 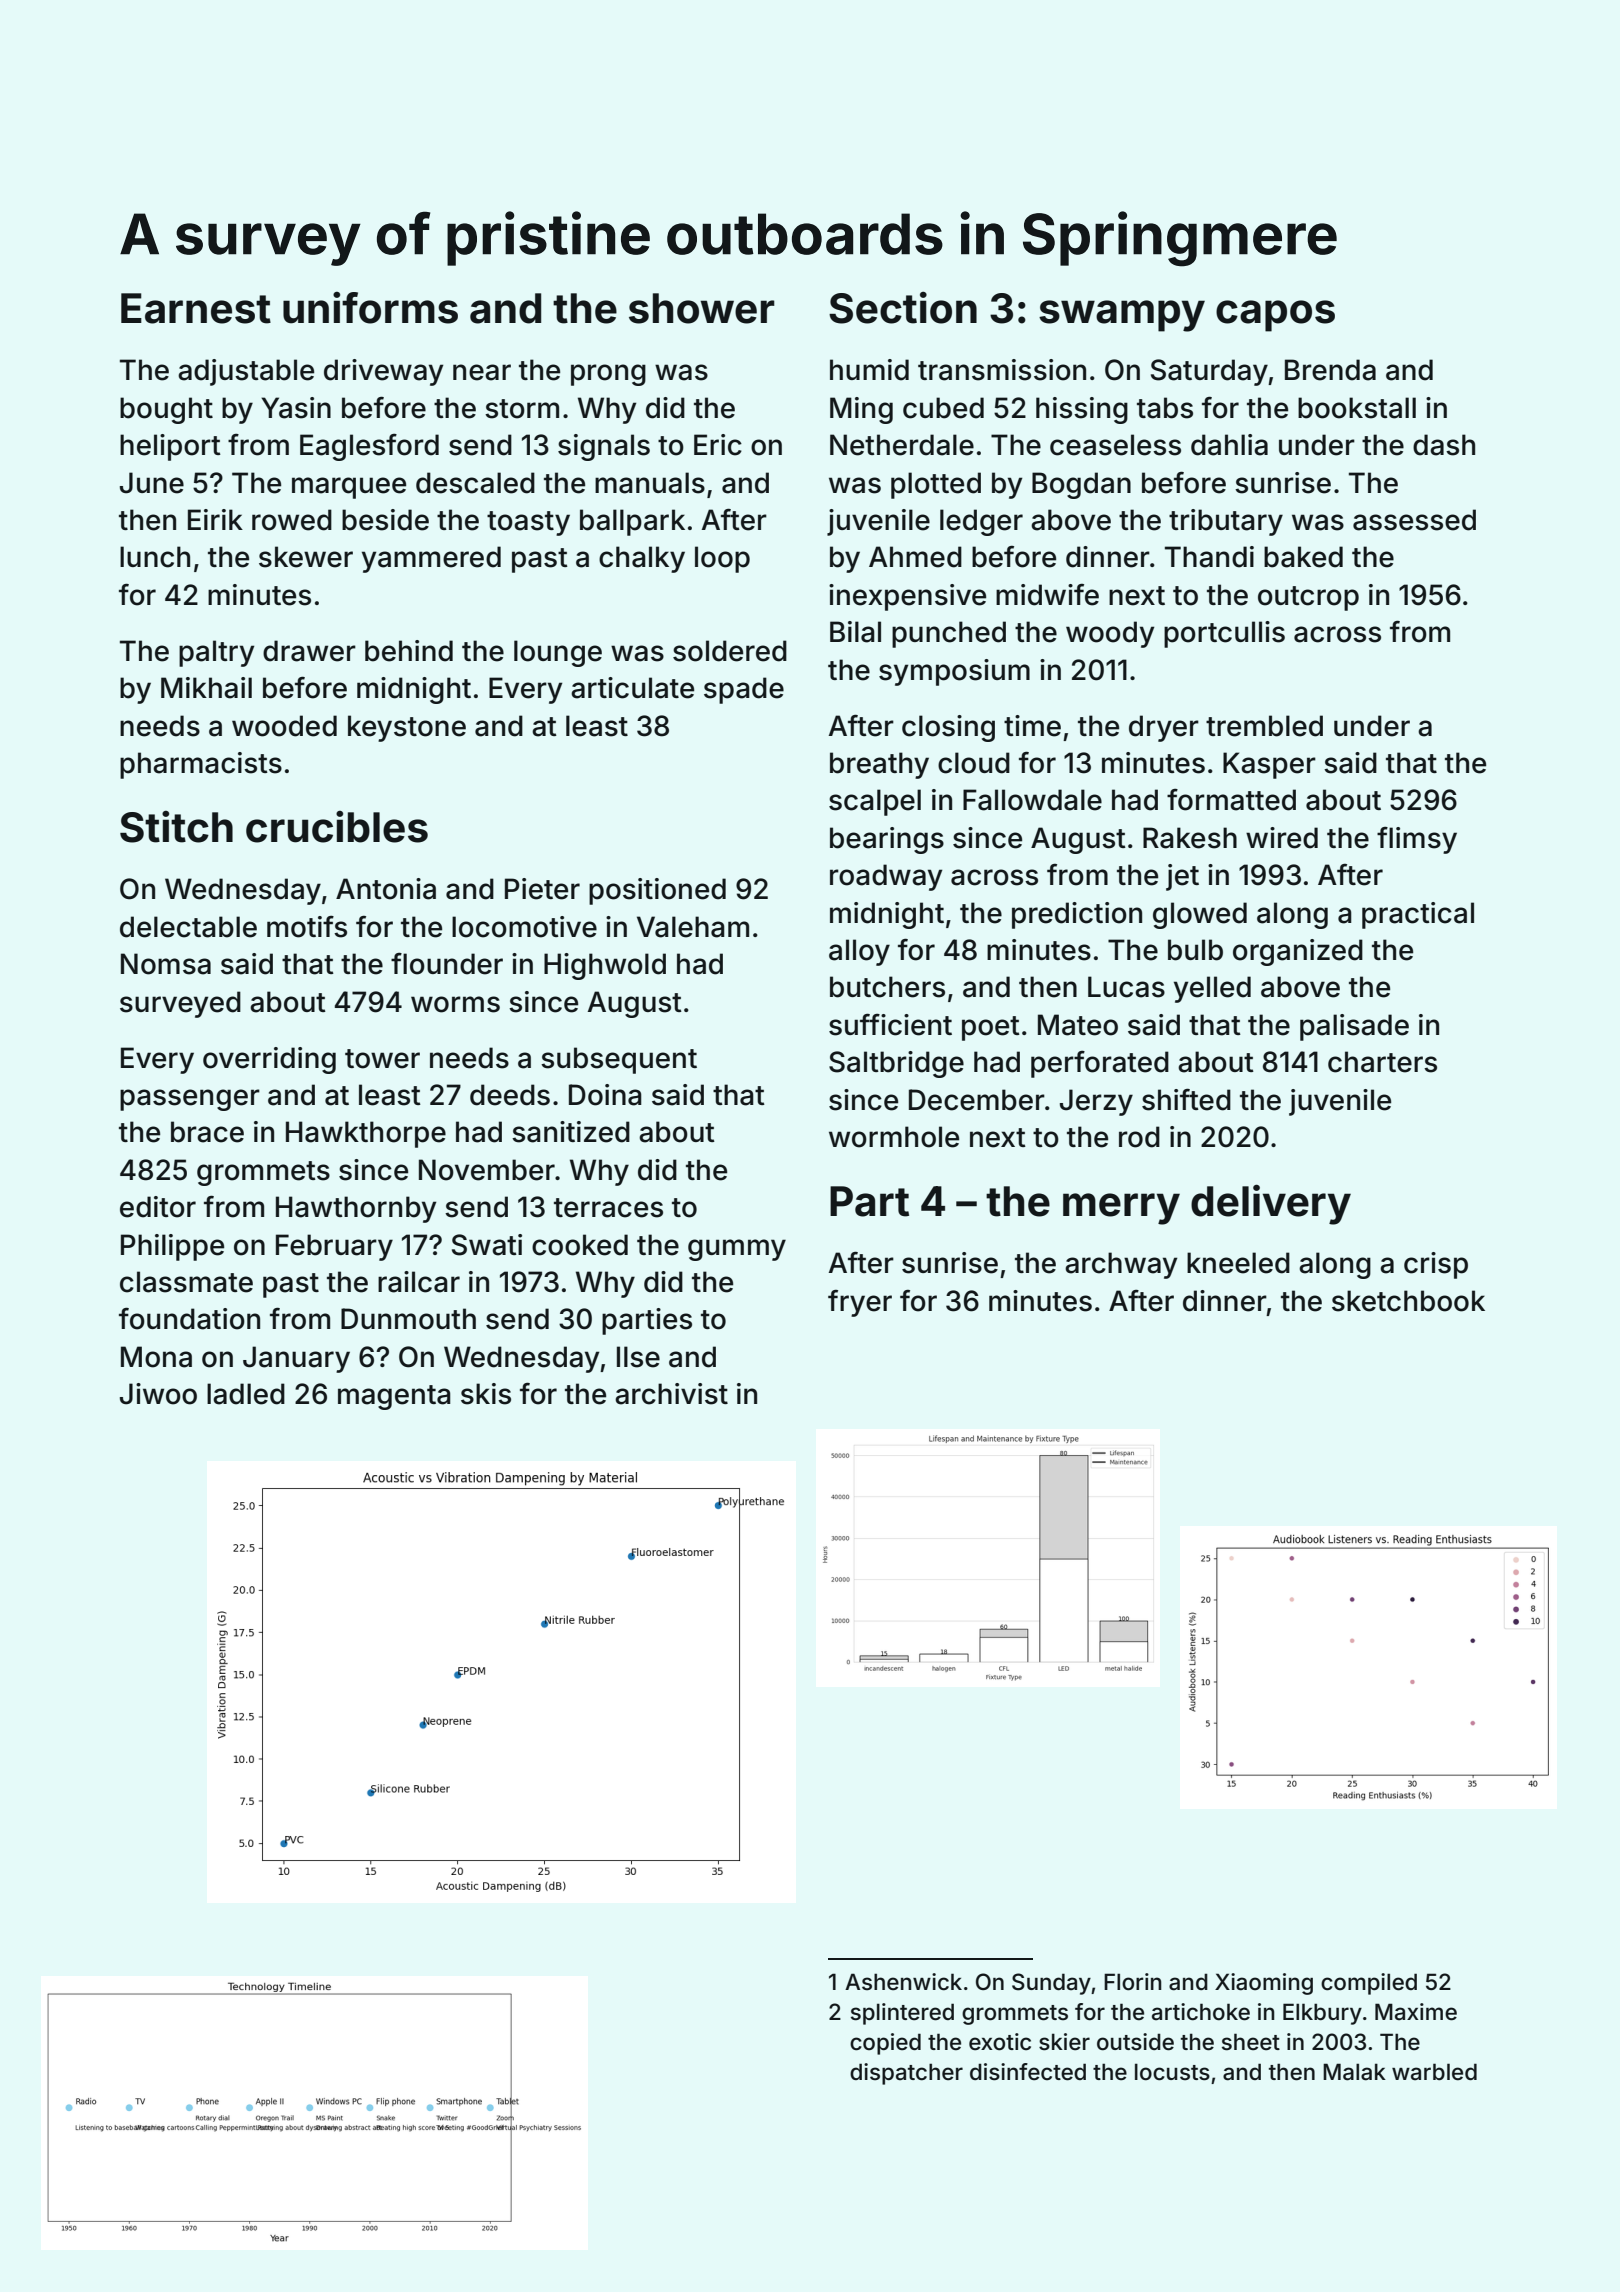 I want to click on lunch, so click(x=155, y=557).
